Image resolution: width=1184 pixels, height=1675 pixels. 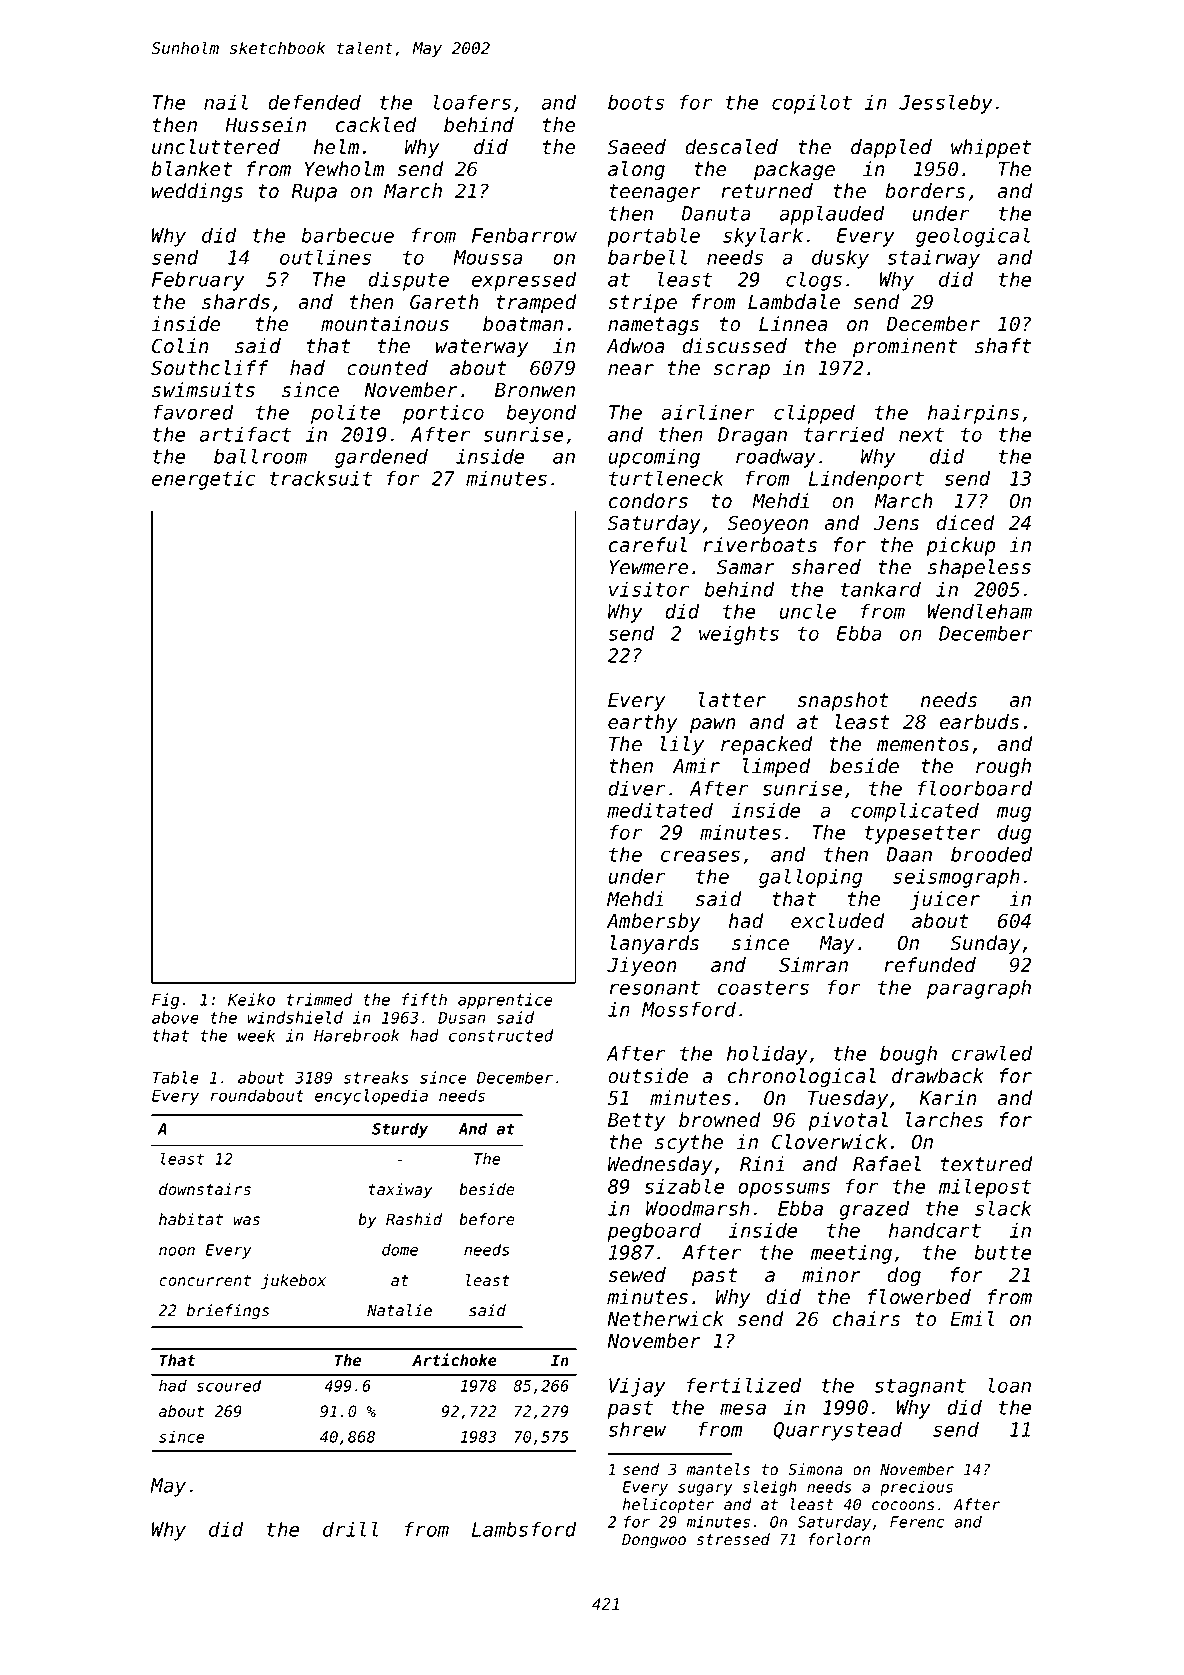 What do you see at coordinates (541, 414) in the document?
I see `beyond` at bounding box center [541, 414].
